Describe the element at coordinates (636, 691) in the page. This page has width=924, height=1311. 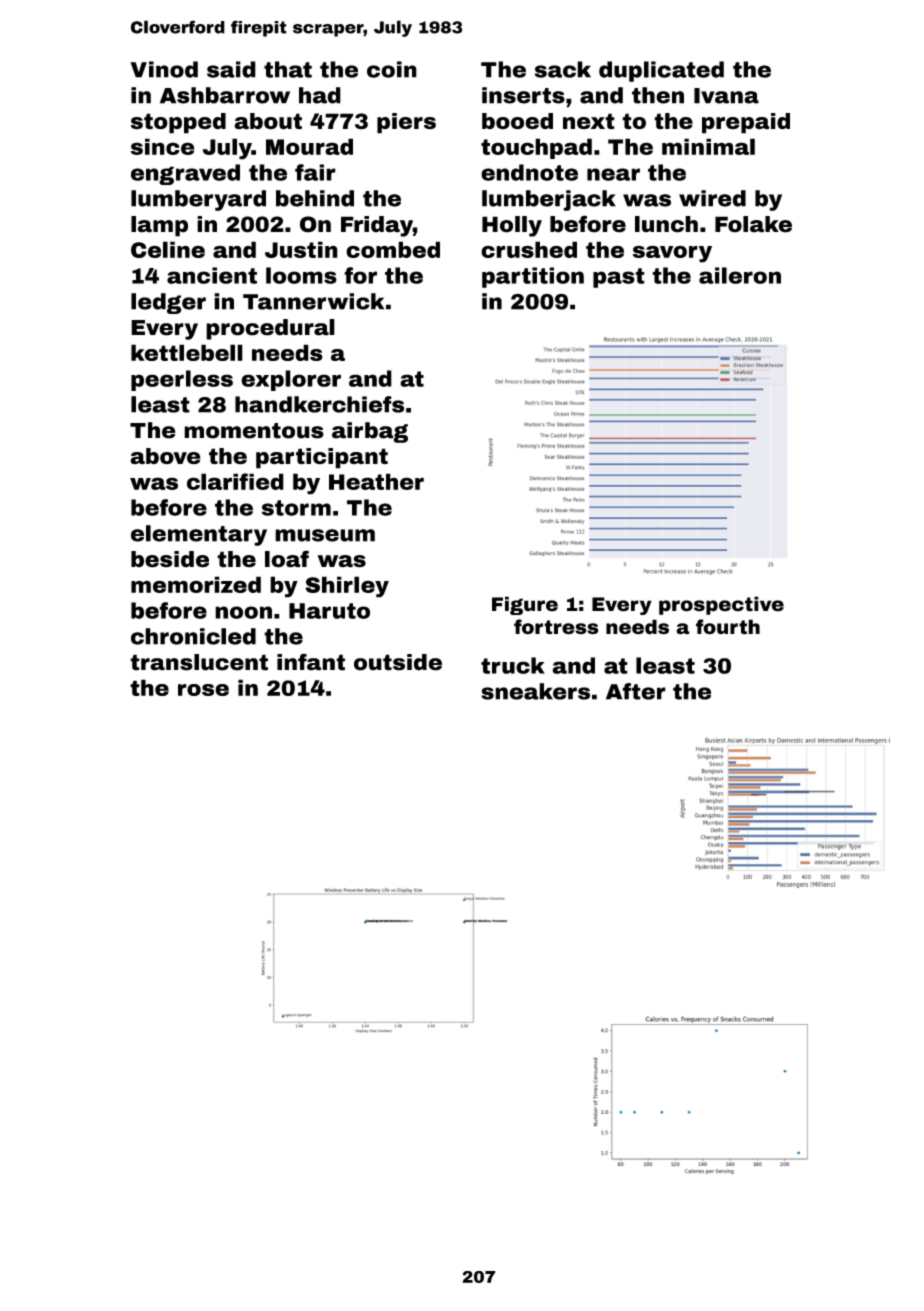
I see `After` at that location.
